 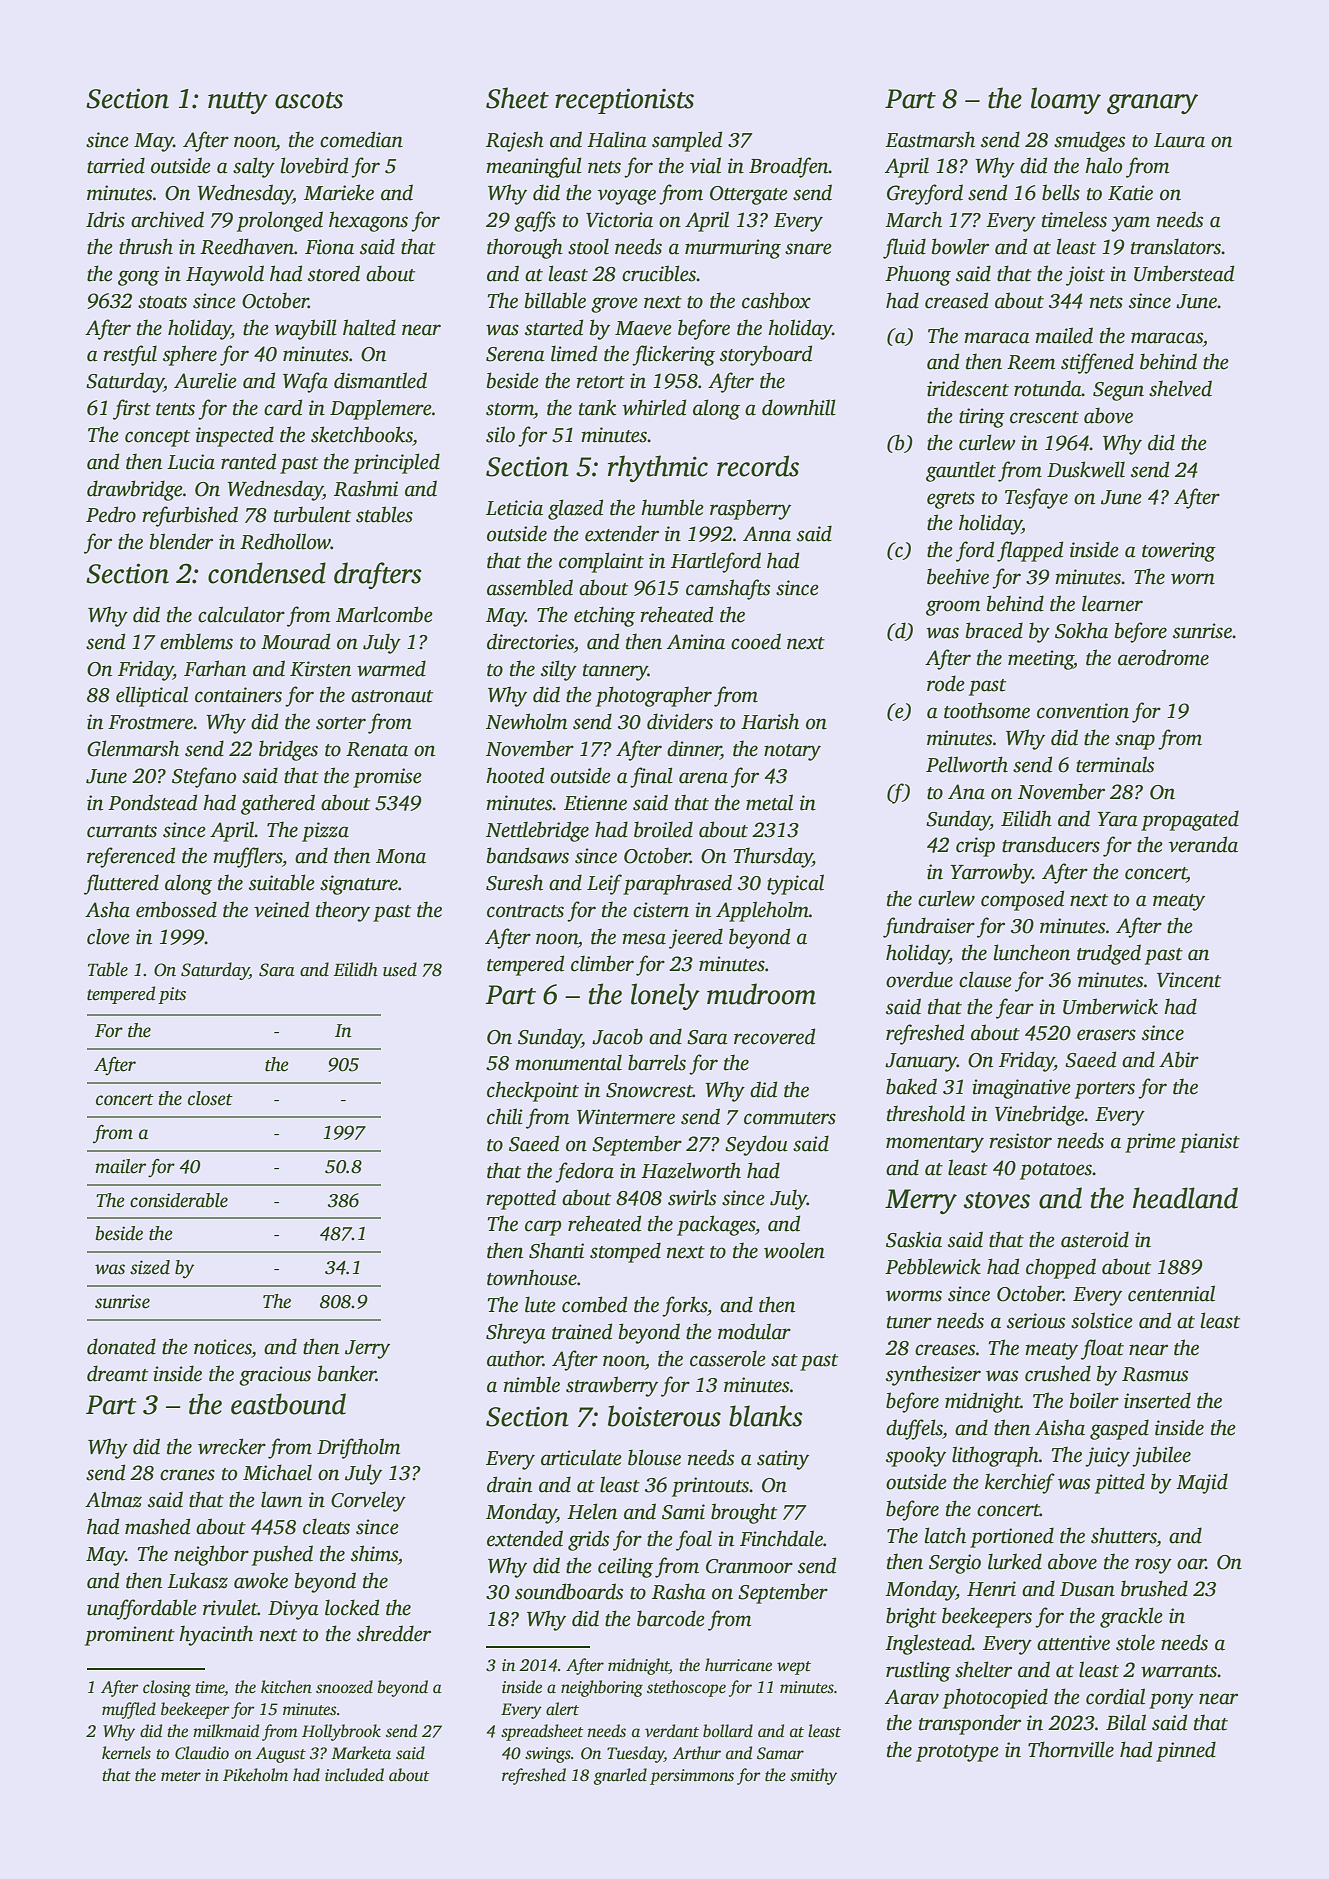 What do you see at coordinates (238, 103) in the screenshot?
I see `nutty` at bounding box center [238, 103].
